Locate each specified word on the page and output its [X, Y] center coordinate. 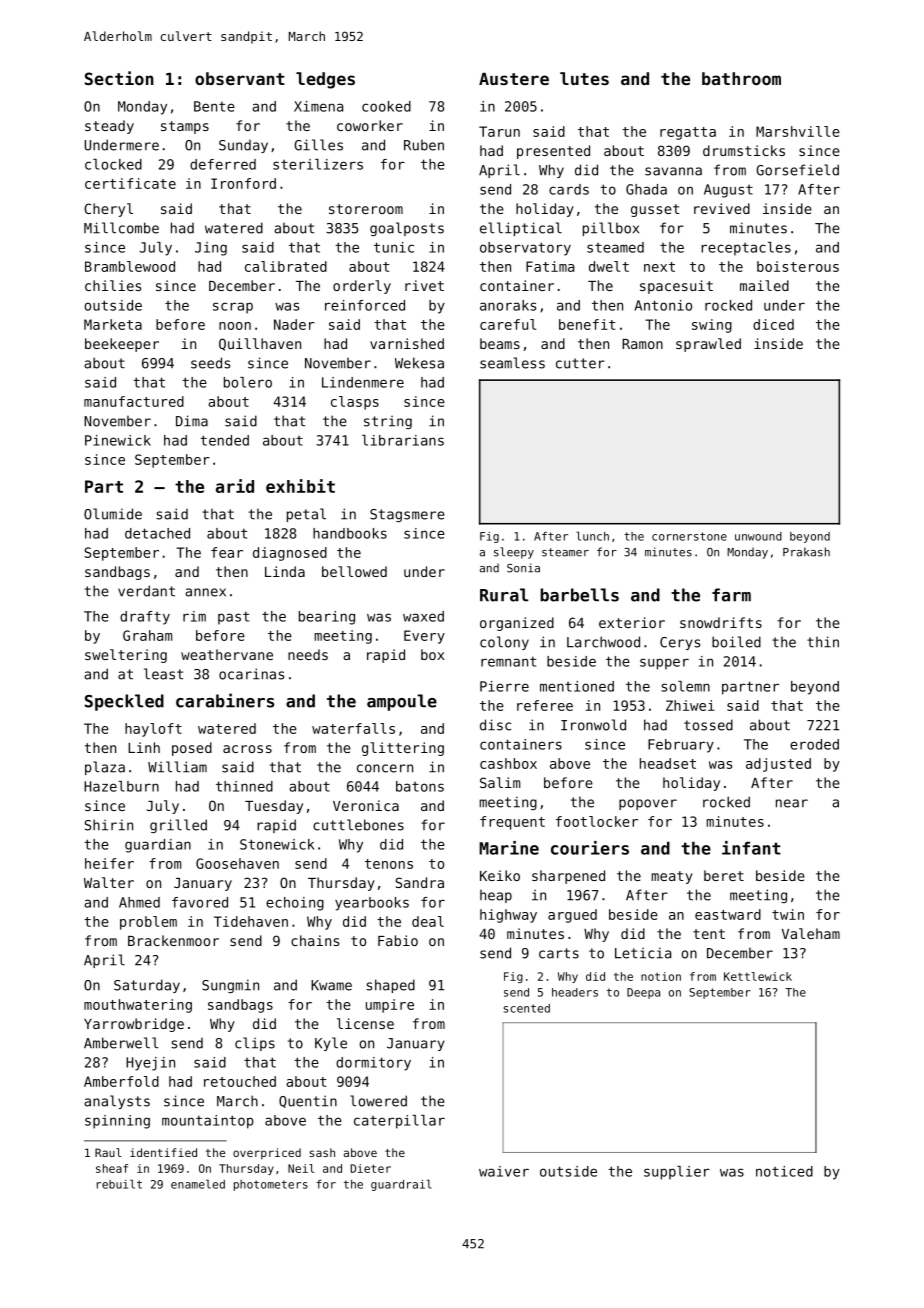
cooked [386, 106]
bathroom [741, 78]
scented [527, 1008]
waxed [423, 616]
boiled [736, 642]
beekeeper [122, 345]
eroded [814, 744]
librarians [403, 440]
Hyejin [150, 1064]
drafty [145, 618]
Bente [214, 106]
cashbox [508, 763]
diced [773, 324]
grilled [178, 826]
